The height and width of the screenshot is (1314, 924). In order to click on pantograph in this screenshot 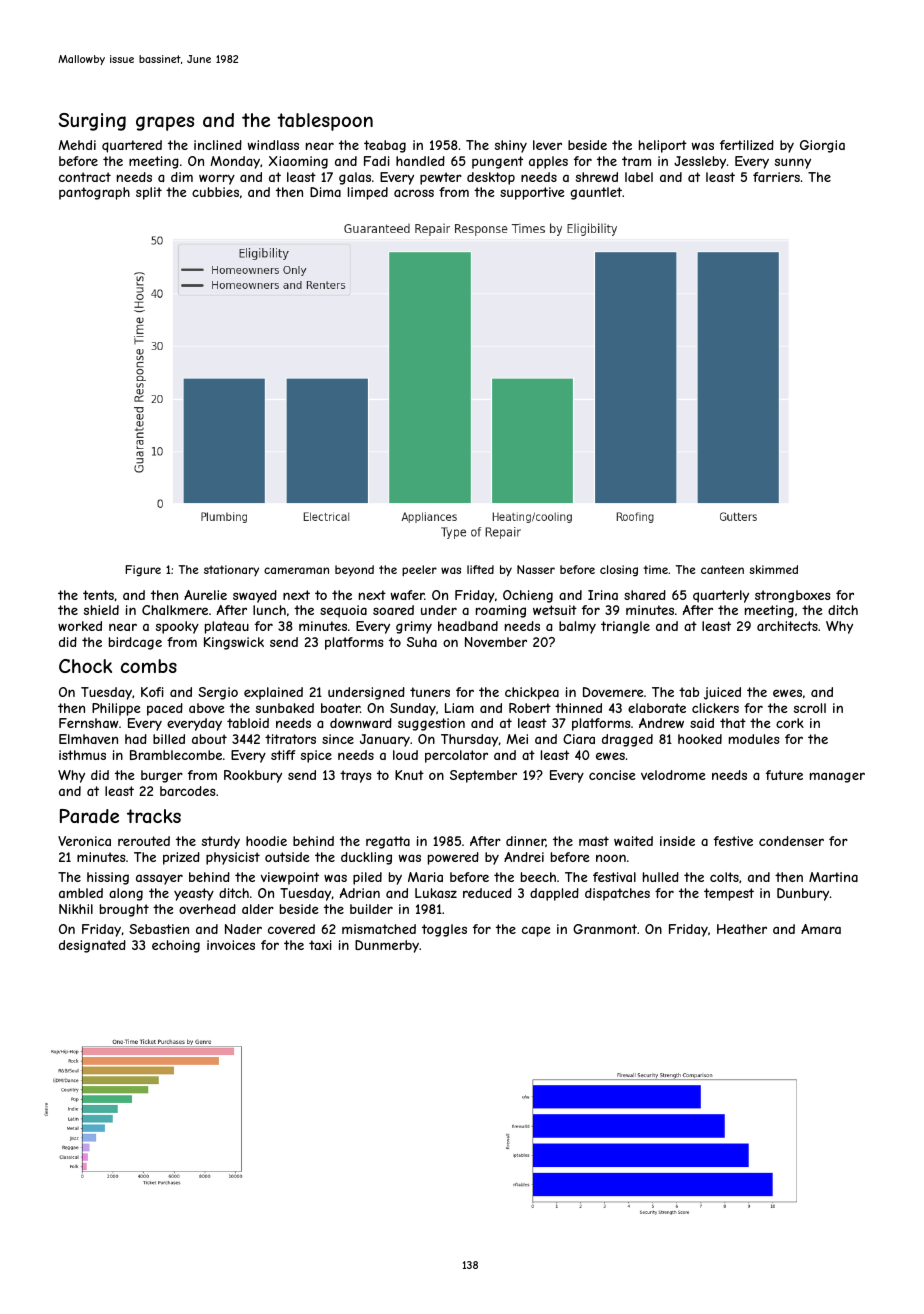, I will do `click(94, 193)`.
